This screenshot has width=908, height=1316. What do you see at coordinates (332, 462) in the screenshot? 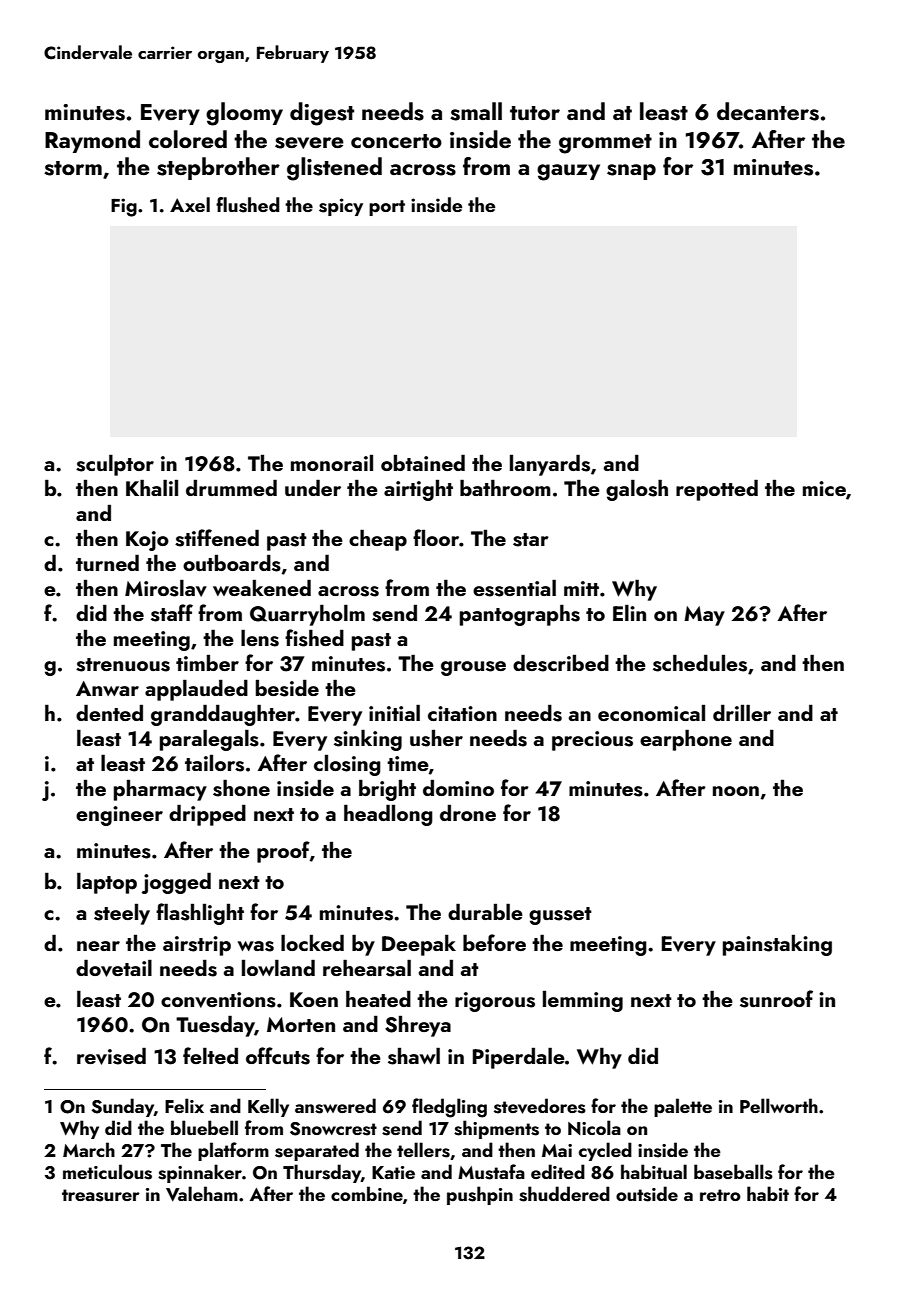
I see `monorail` at bounding box center [332, 462].
